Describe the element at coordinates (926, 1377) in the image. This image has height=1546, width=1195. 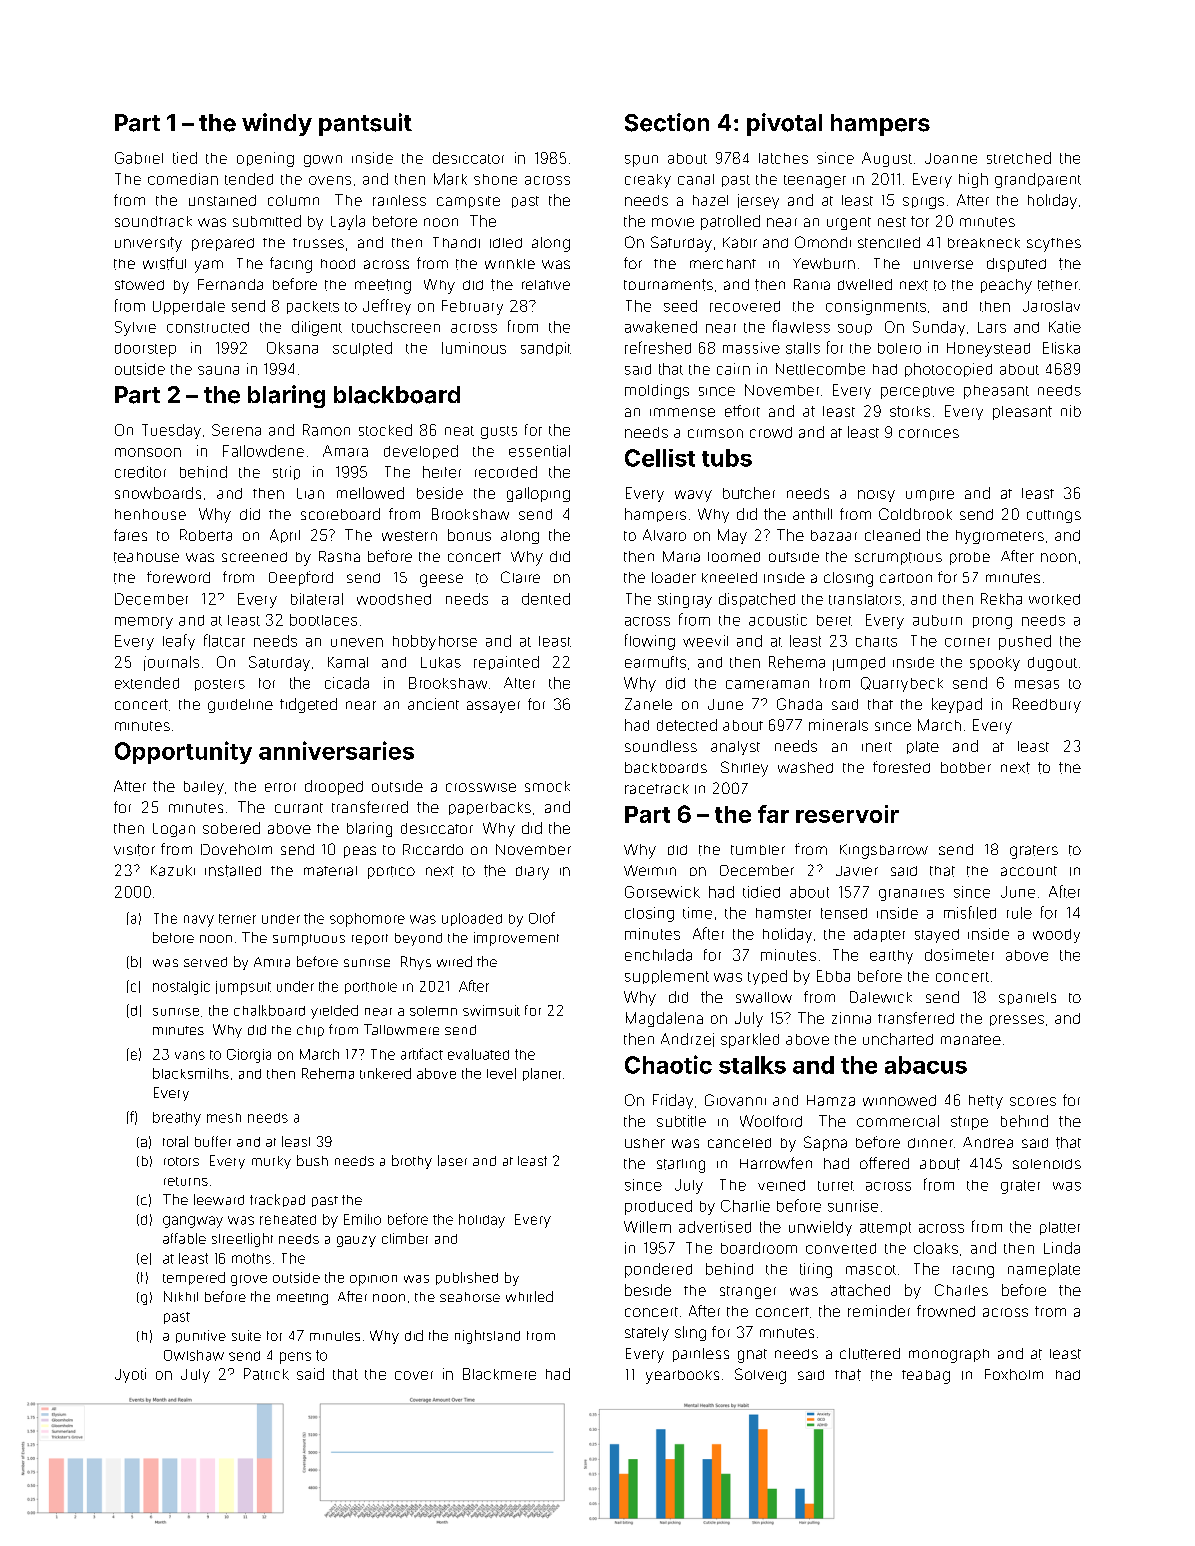
I see `teabag` at that location.
